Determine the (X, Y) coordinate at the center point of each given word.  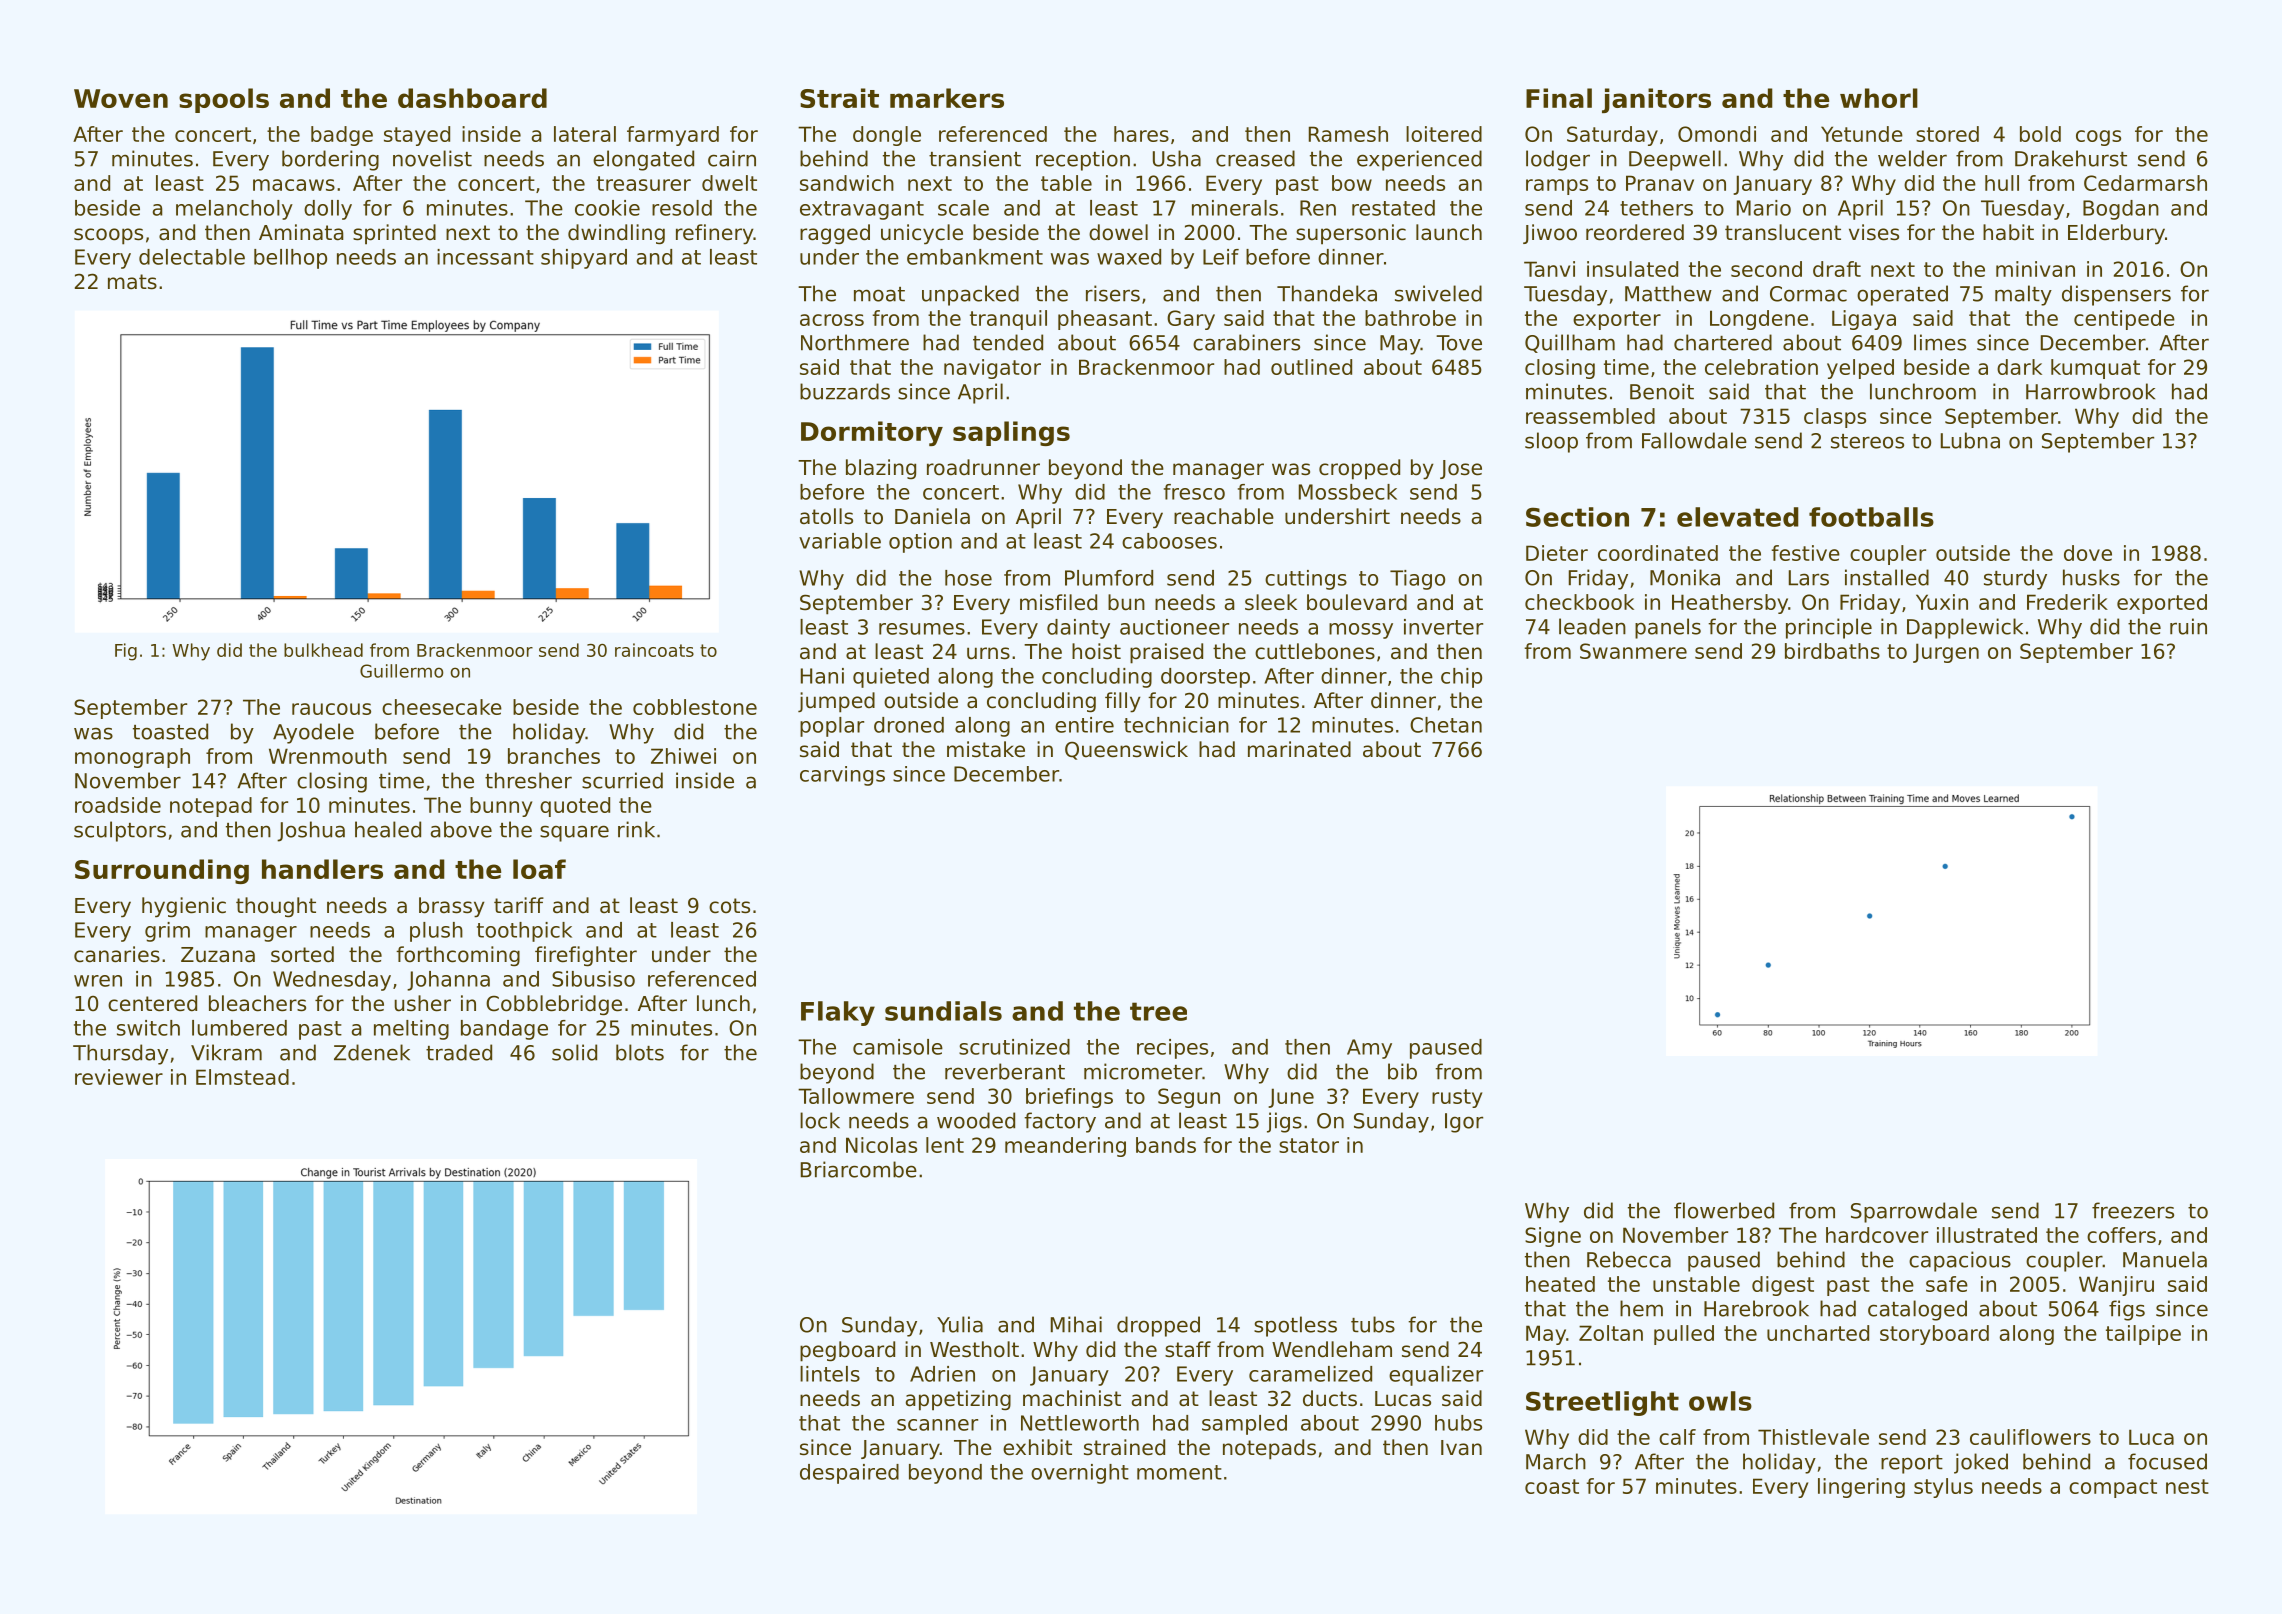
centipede (2124, 320)
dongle (887, 136)
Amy (1369, 1049)
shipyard (584, 259)
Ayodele (313, 733)
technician (1176, 725)
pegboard (847, 1351)
